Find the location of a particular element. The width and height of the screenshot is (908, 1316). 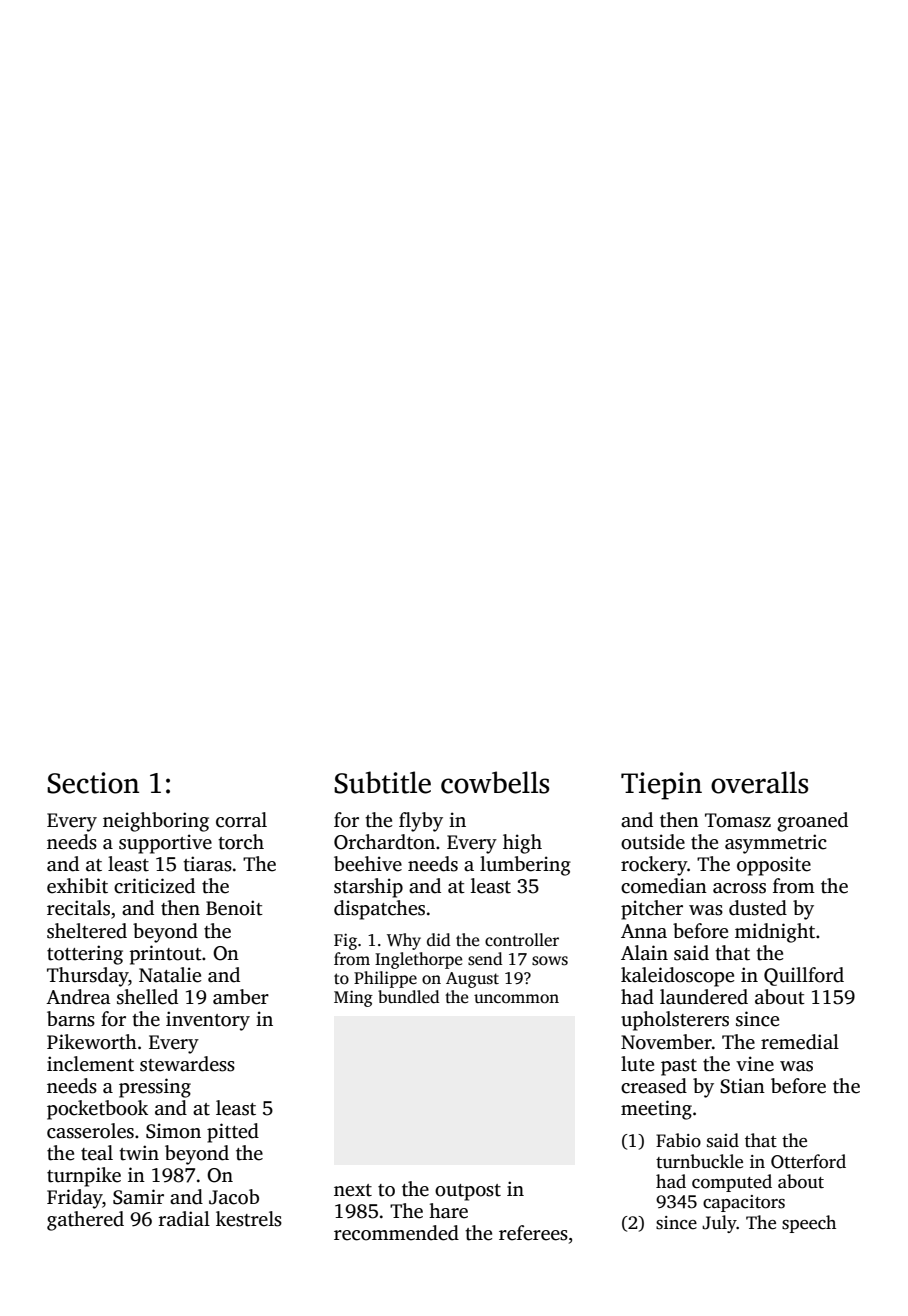

radial is located at coordinates (184, 1219).
